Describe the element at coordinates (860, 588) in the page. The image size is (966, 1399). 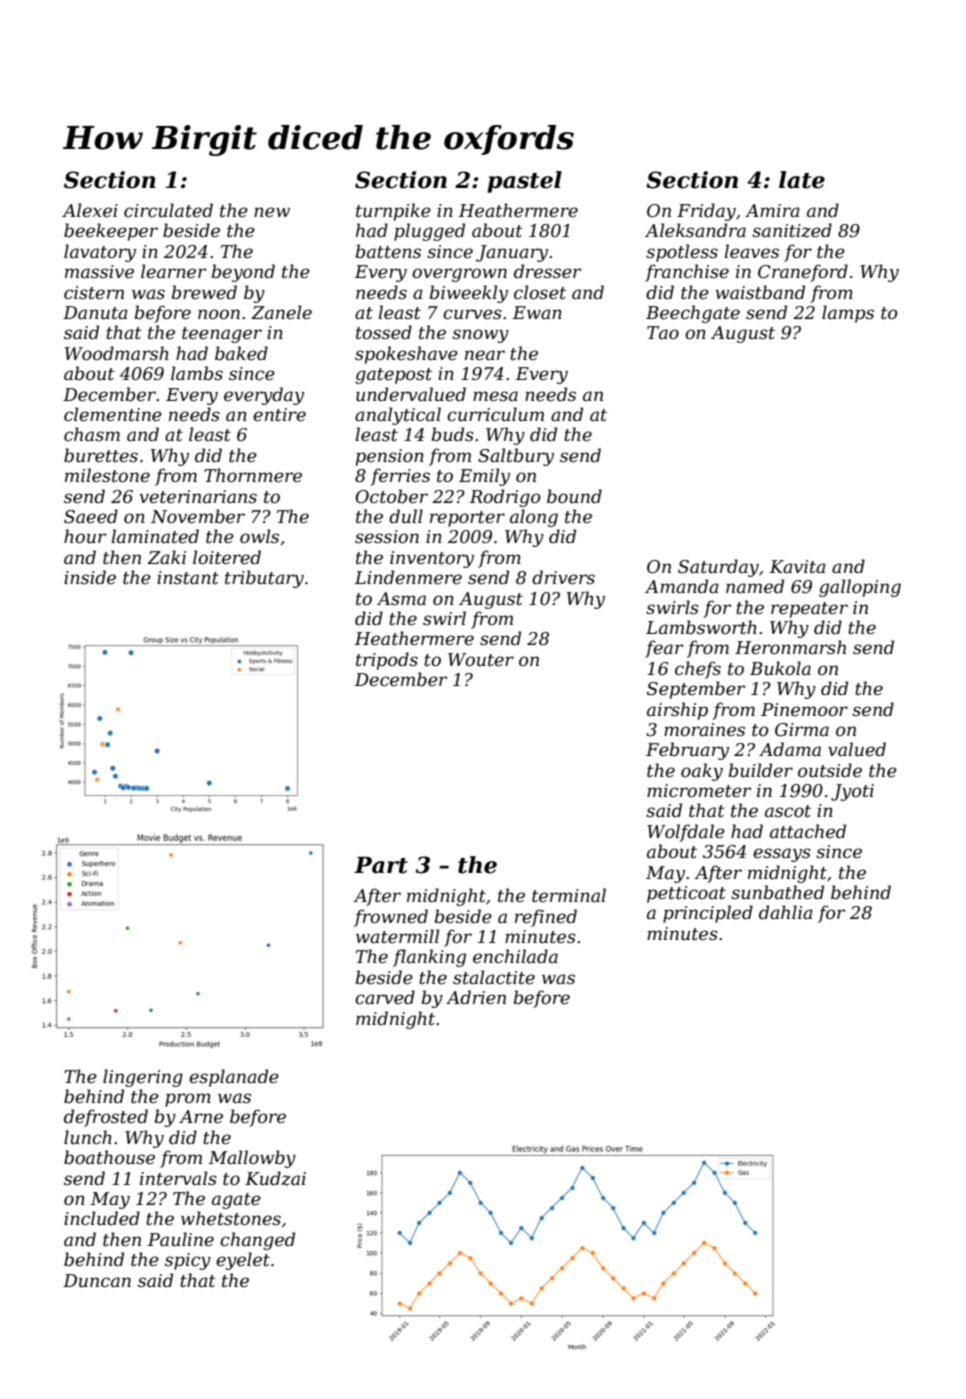
I see `galloping` at that location.
